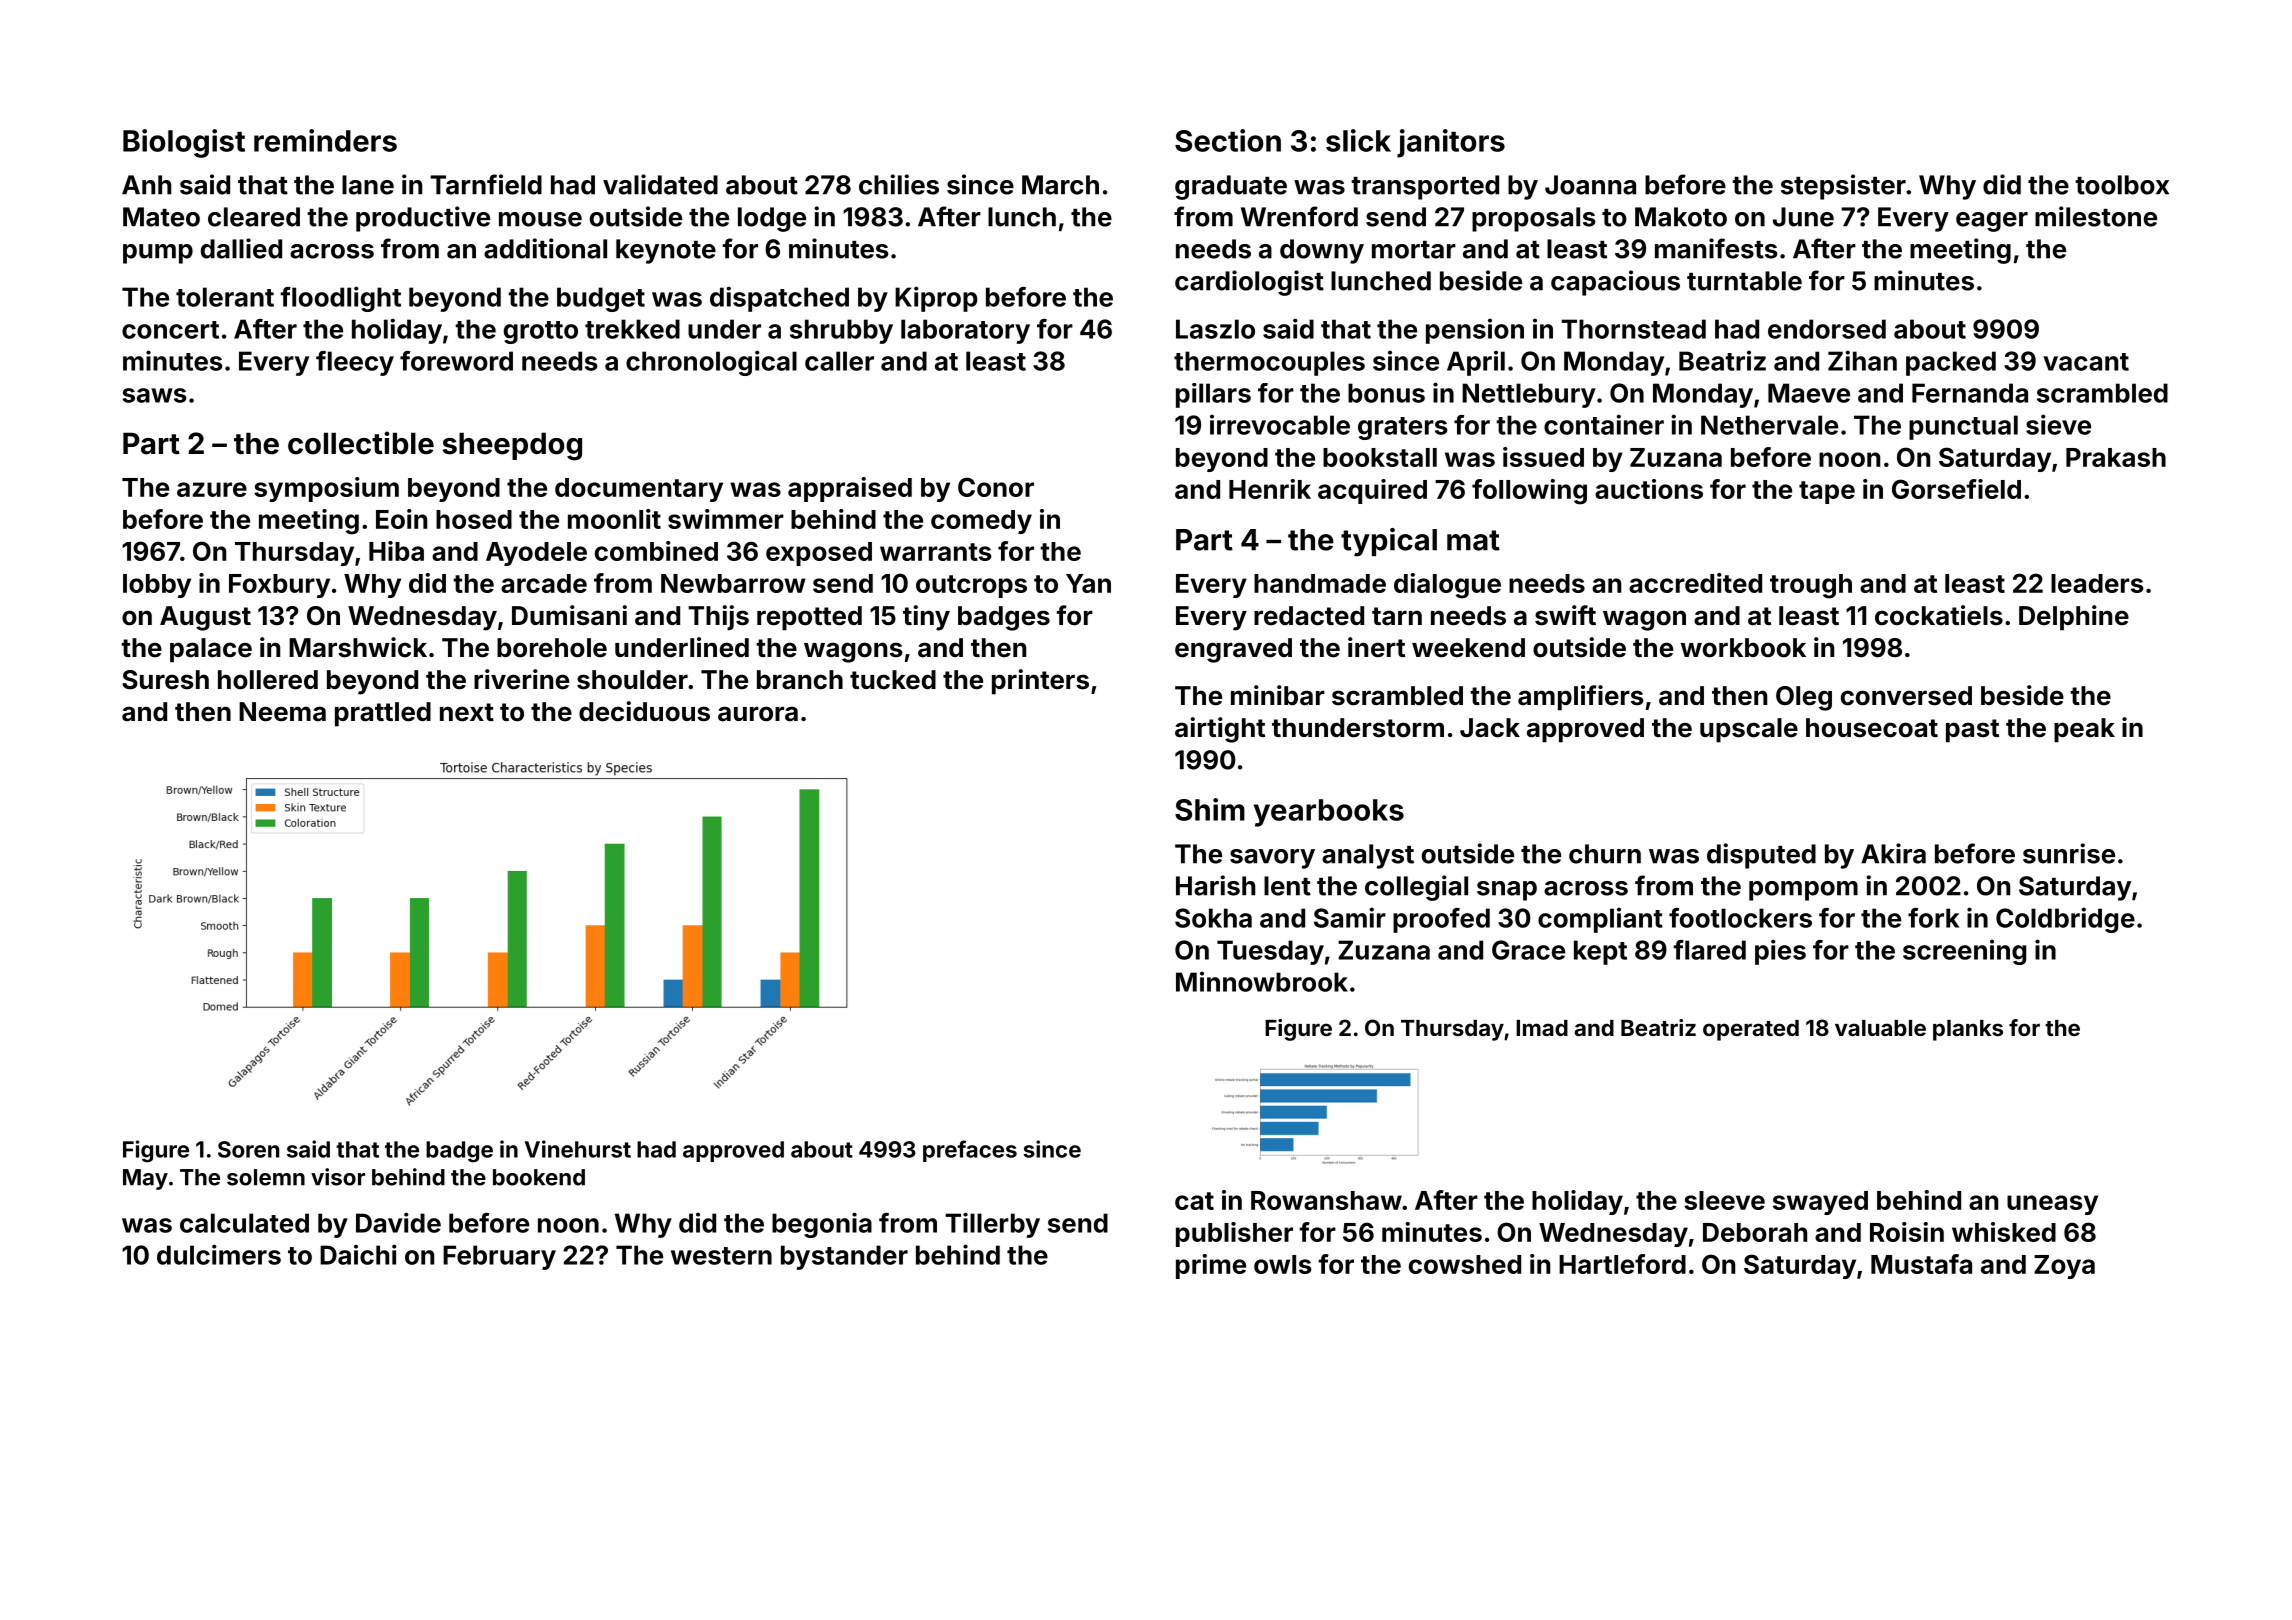  Describe the element at coordinates (1893, 853) in the screenshot. I see `Akira` at that location.
